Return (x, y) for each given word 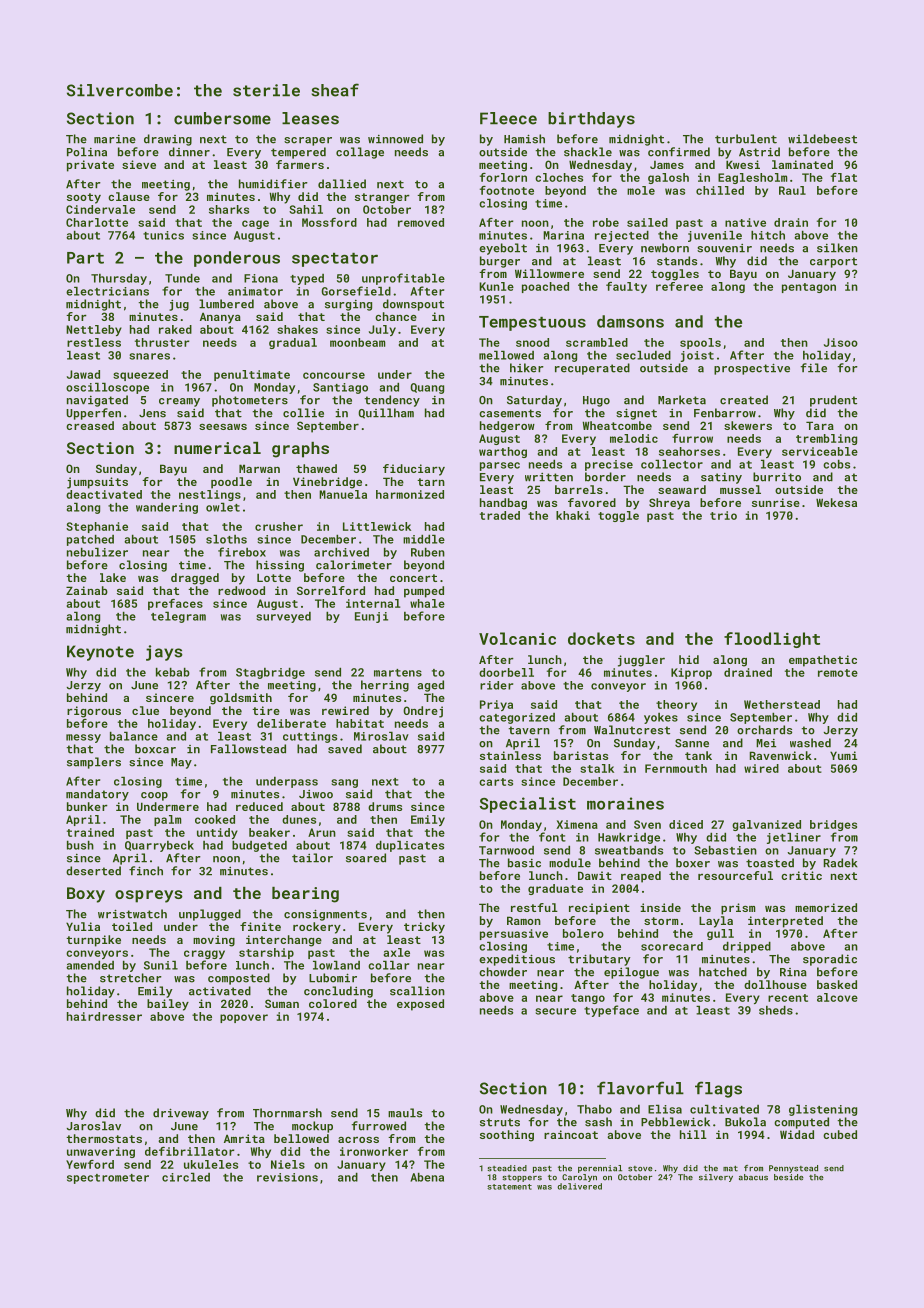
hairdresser (104, 1016)
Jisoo (841, 342)
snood (532, 342)
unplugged (210, 915)
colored (333, 1003)
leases (310, 118)
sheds (776, 1010)
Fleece (508, 118)
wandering (167, 508)
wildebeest (822, 139)
